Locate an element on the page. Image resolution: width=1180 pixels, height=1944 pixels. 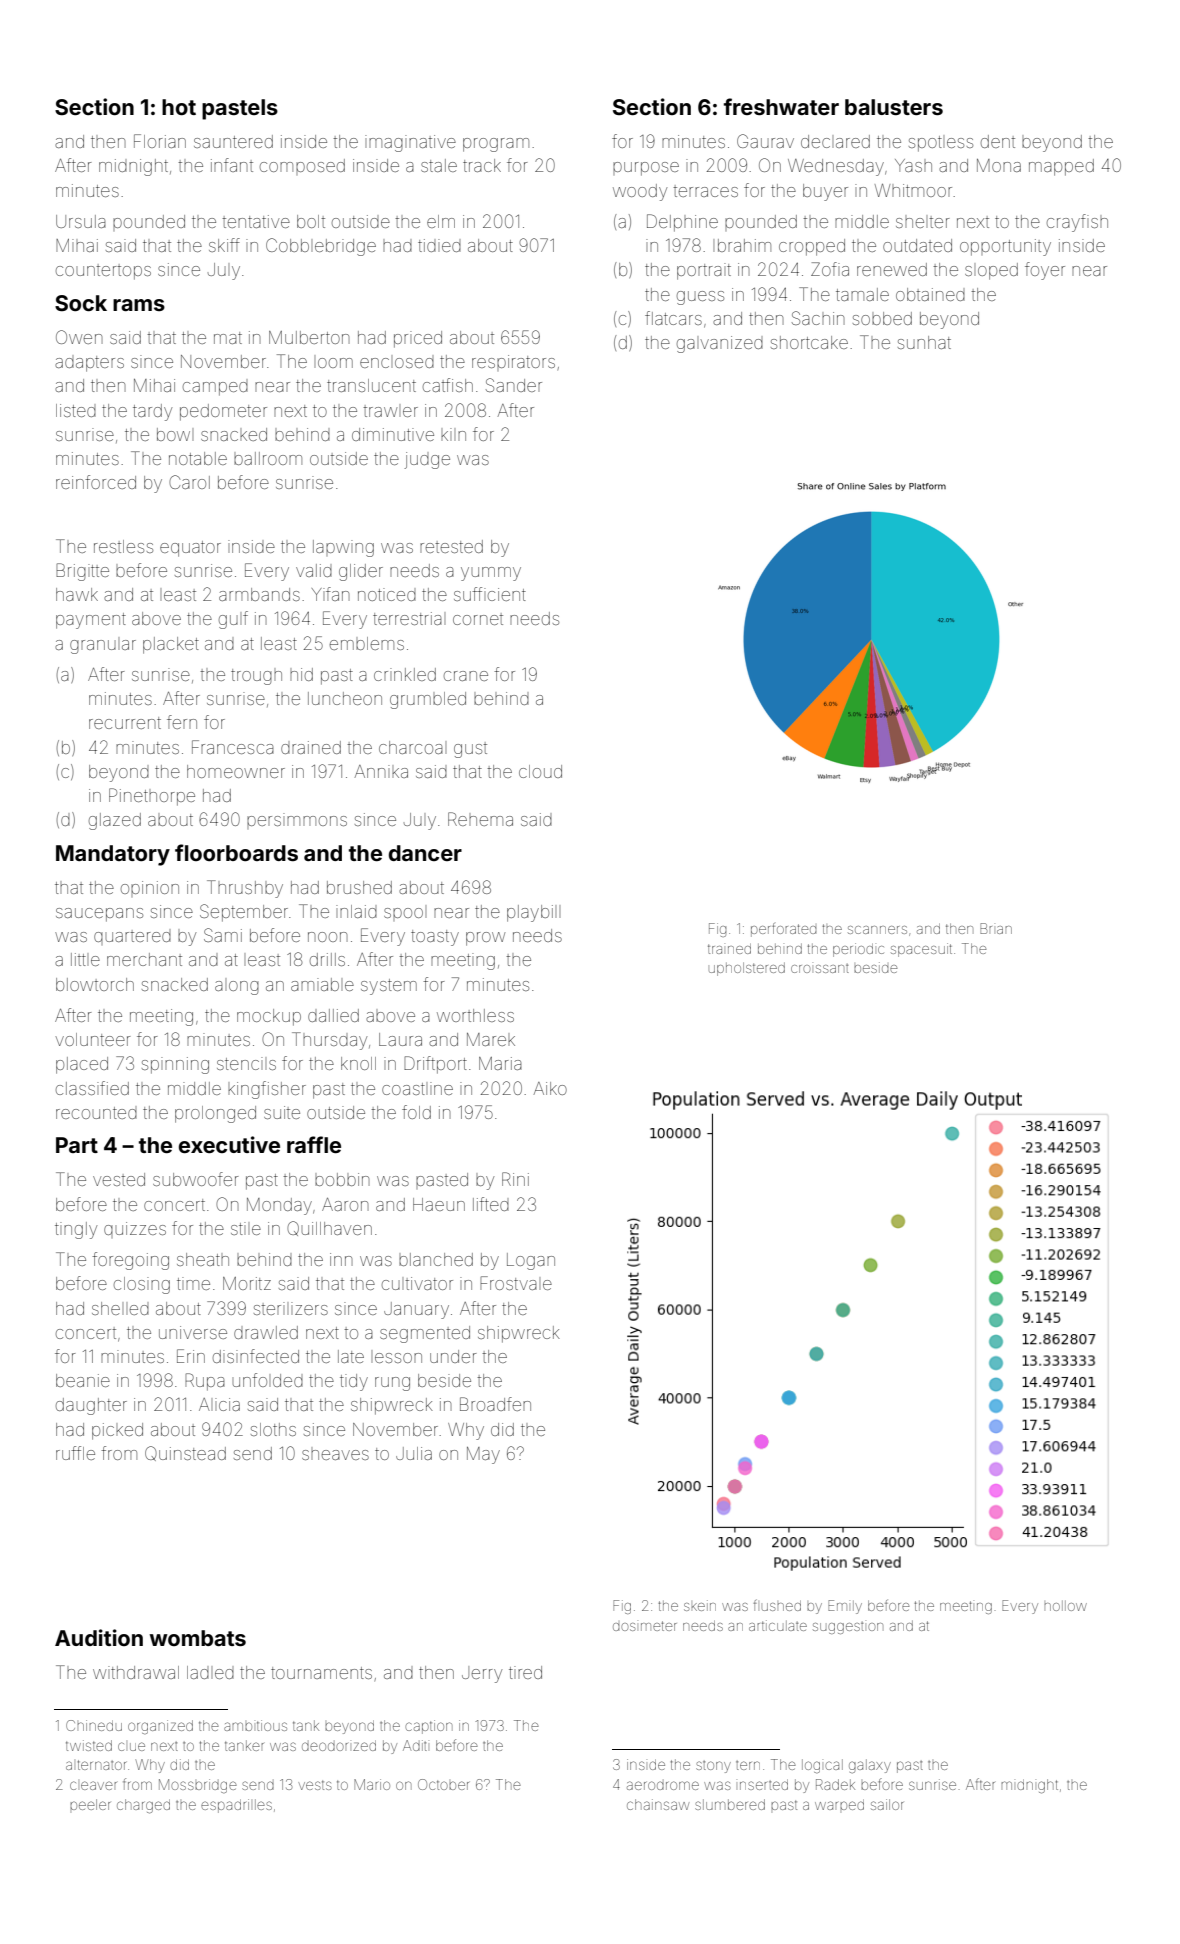
chainsaw is located at coordinates (658, 1804).
